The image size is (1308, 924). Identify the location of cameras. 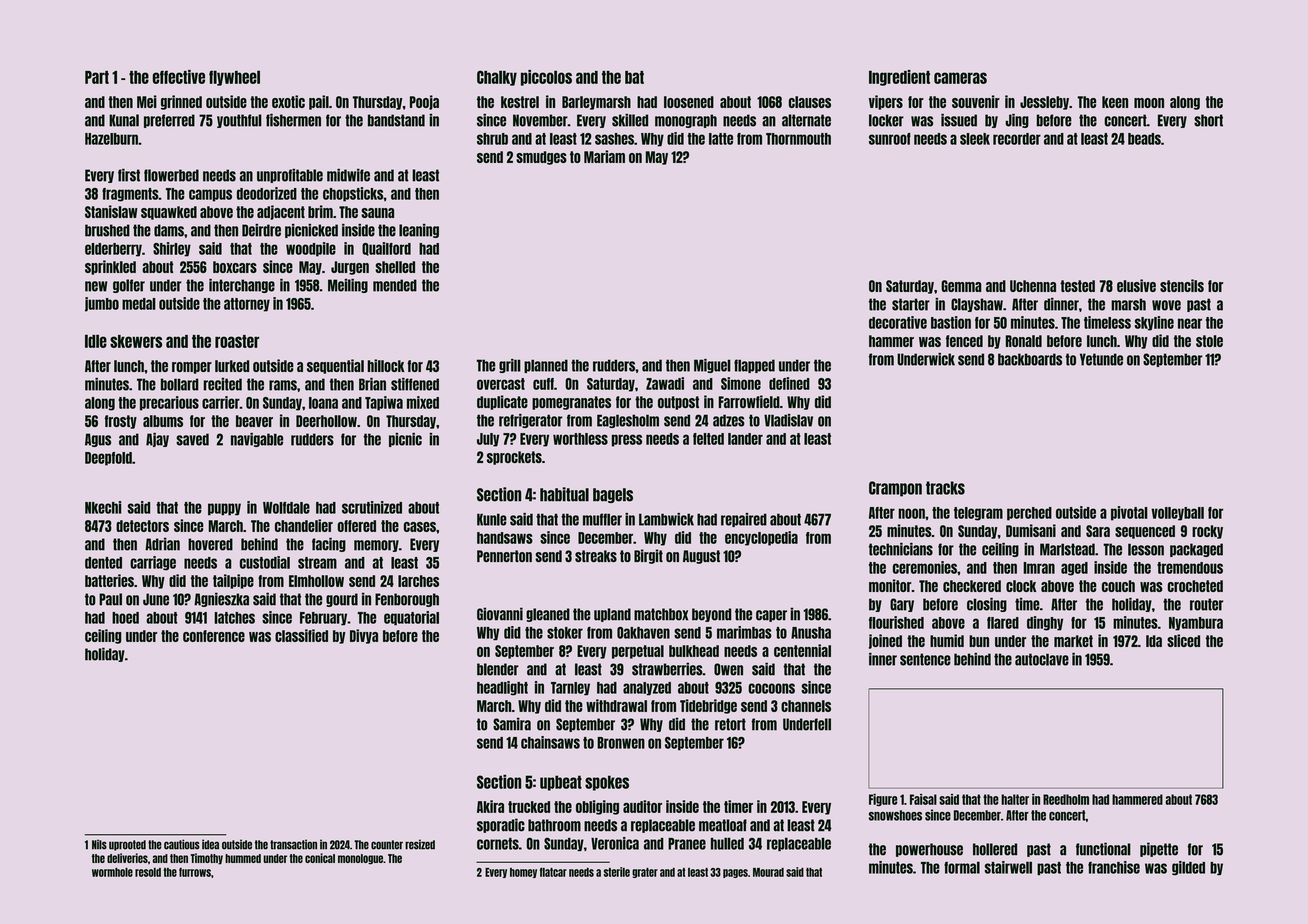
(960, 78).
